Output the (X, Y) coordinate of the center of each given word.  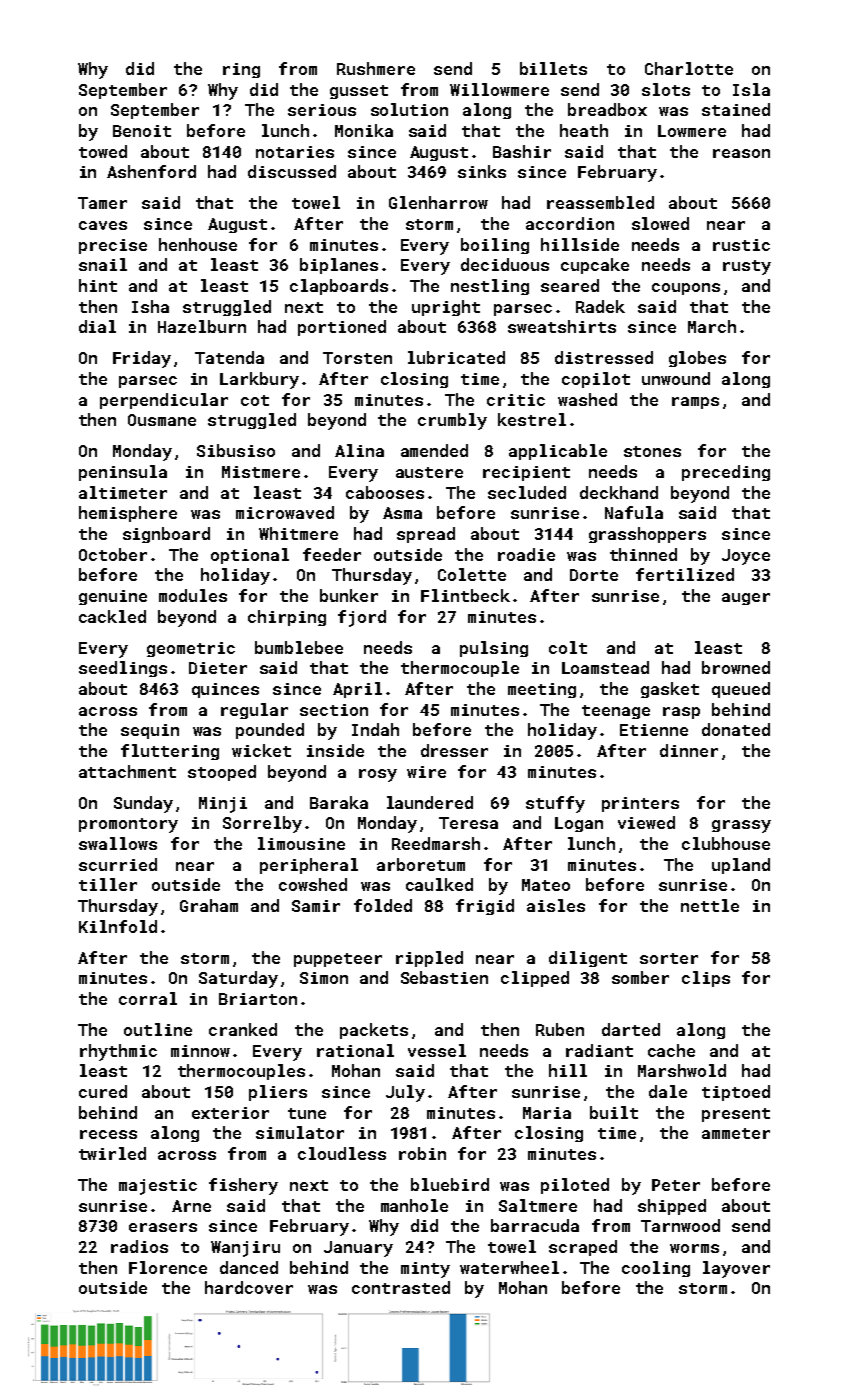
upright (446, 308)
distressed (604, 357)
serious (322, 110)
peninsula (123, 473)
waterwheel (509, 1267)
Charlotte (689, 68)
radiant (599, 1050)
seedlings (123, 669)
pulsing (494, 649)
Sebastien (444, 977)
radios (139, 1246)
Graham (209, 905)
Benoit (142, 131)
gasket (670, 690)
